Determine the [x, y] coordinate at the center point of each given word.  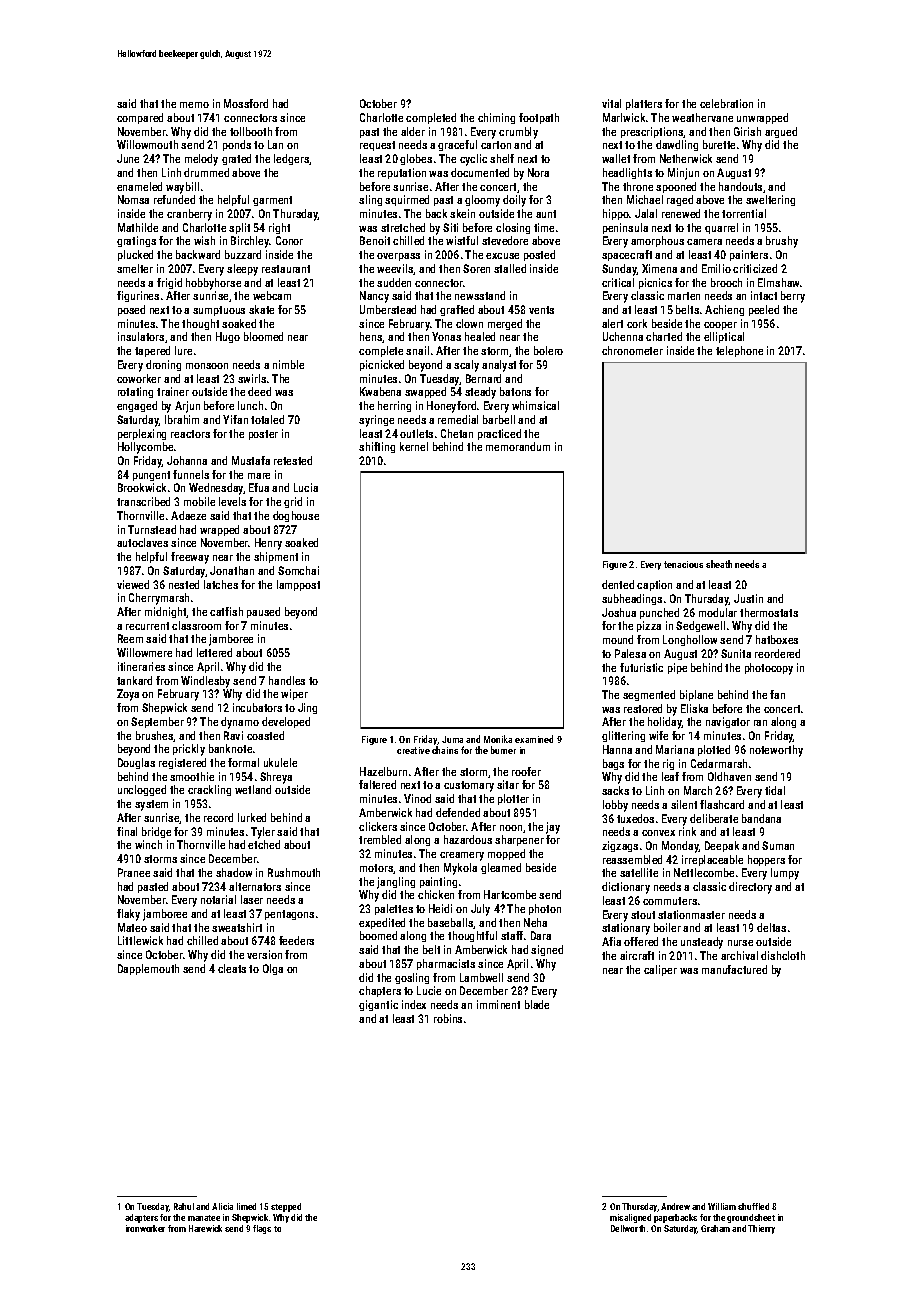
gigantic [378, 1005]
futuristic [641, 667]
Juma [452, 739]
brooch [726, 282]
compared [140, 118]
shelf [502, 158]
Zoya [128, 695]
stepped [286, 1207]
